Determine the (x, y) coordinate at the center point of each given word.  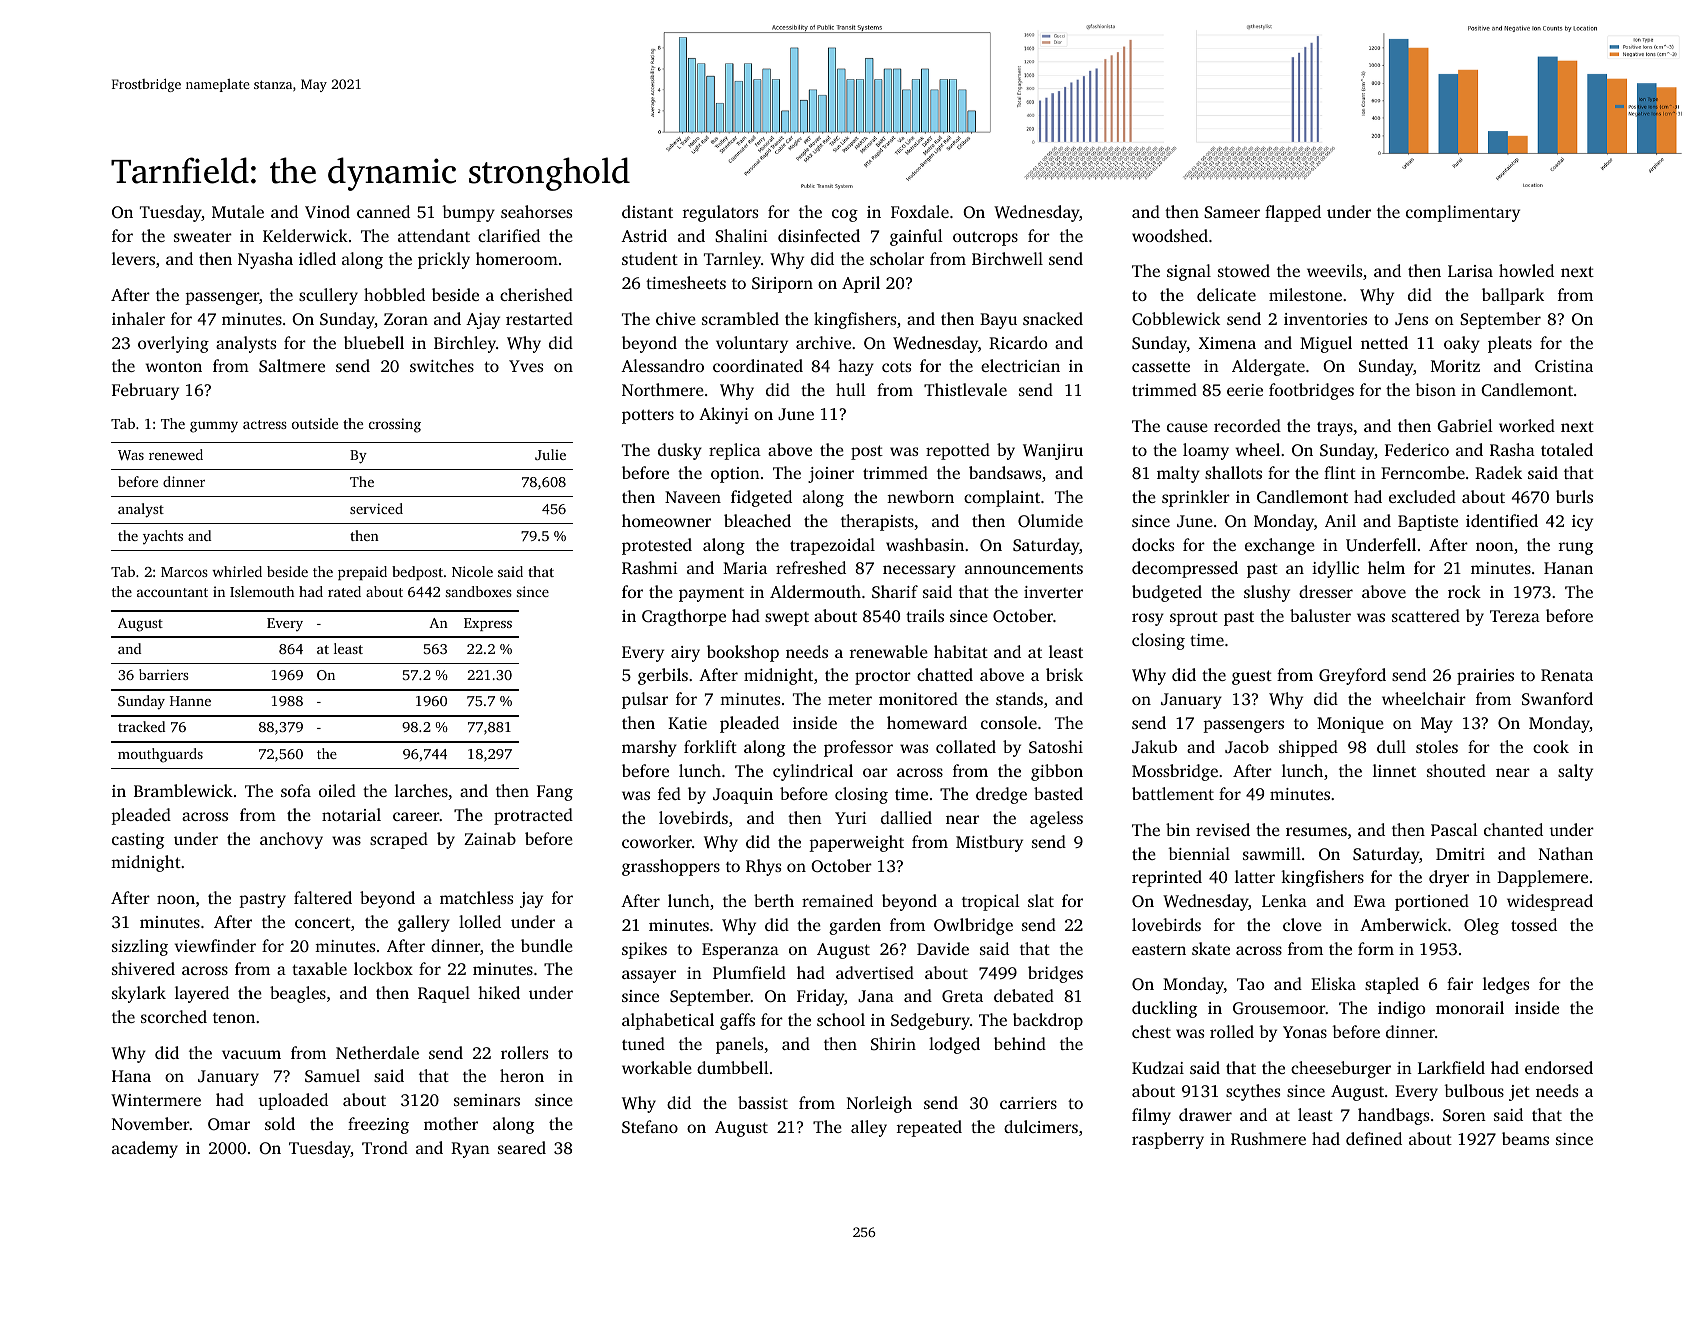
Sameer (1232, 212)
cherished (536, 294)
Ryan (470, 1150)
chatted (945, 674)
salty (1575, 772)
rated (344, 591)
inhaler (138, 318)
